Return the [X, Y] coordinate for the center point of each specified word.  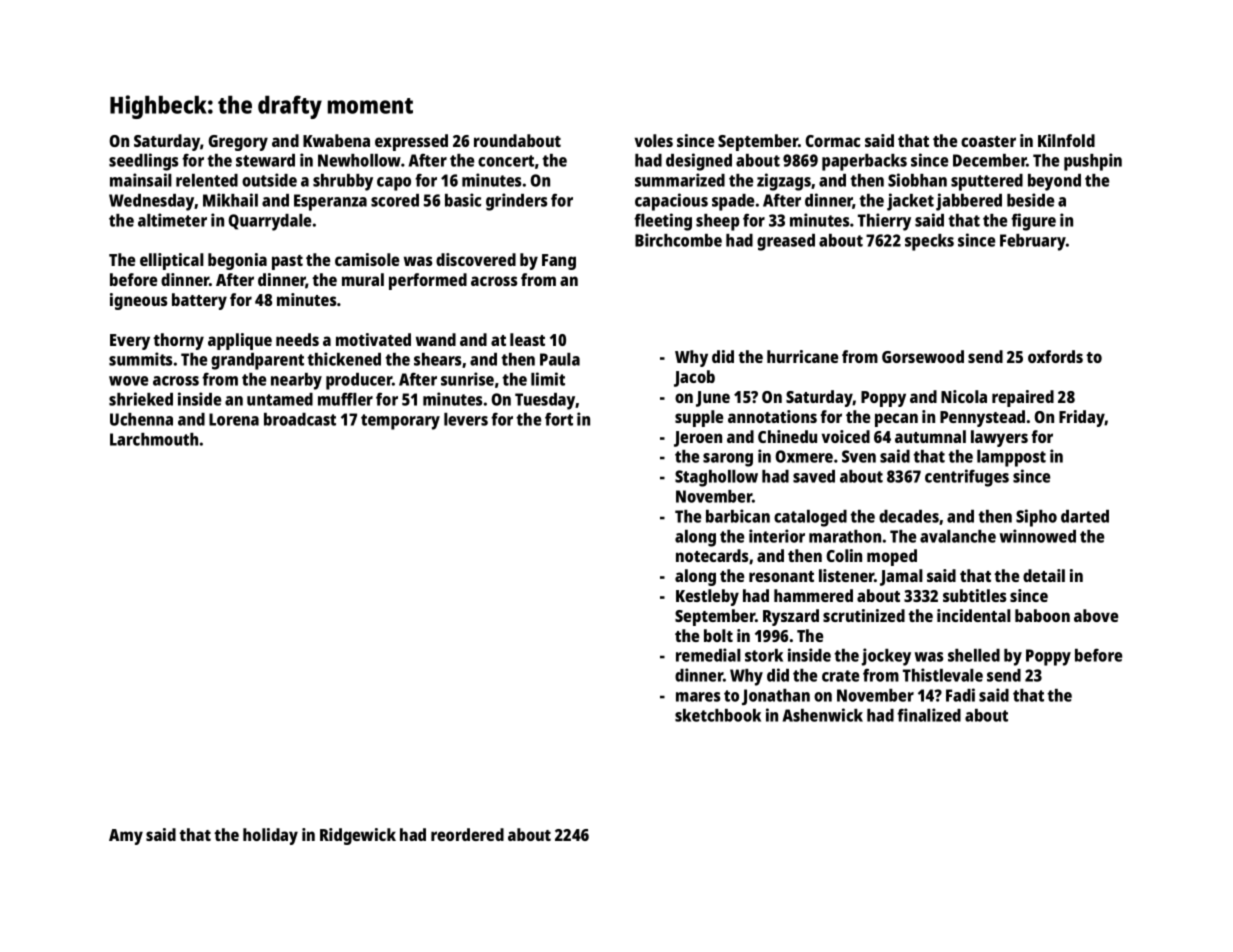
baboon [1042, 615]
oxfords [1055, 356]
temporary [400, 422]
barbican [738, 516]
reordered [467, 834]
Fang [559, 262]
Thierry [884, 222]
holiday [270, 836]
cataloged [810, 518]
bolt [718, 635]
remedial [708, 655]
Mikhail [230, 200]
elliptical [172, 261]
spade [733, 202]
